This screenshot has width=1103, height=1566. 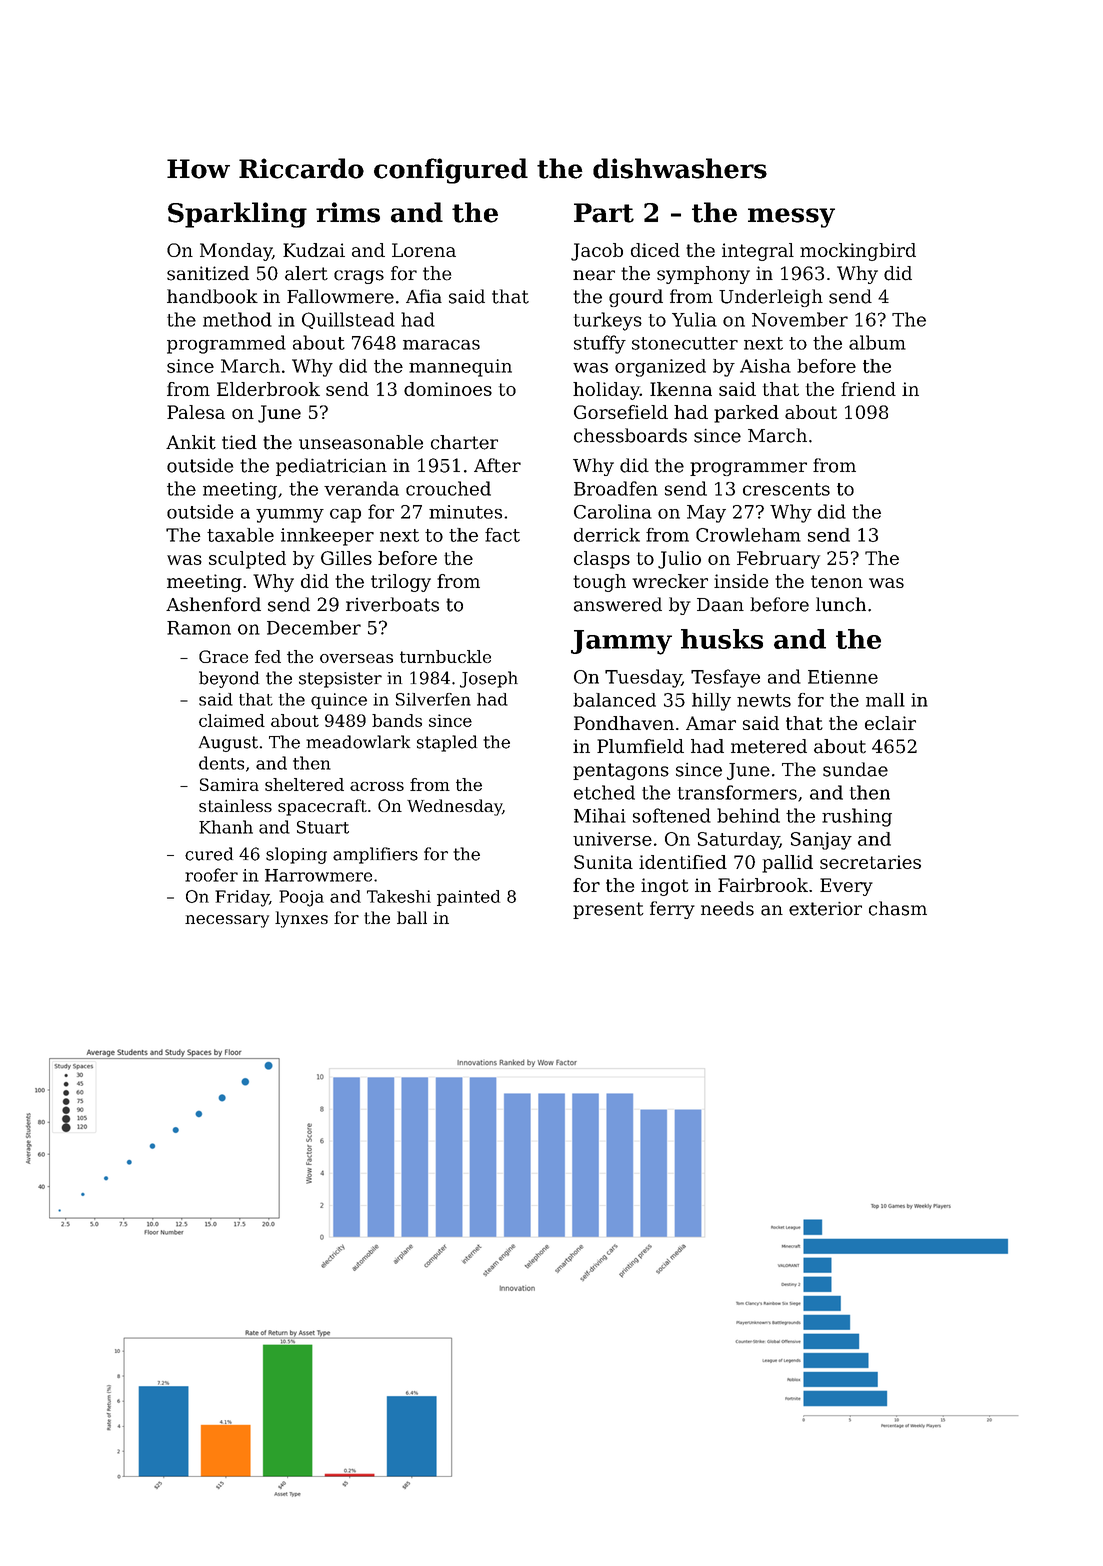 What do you see at coordinates (237, 215) in the screenshot?
I see `Sparkling` at bounding box center [237, 215].
